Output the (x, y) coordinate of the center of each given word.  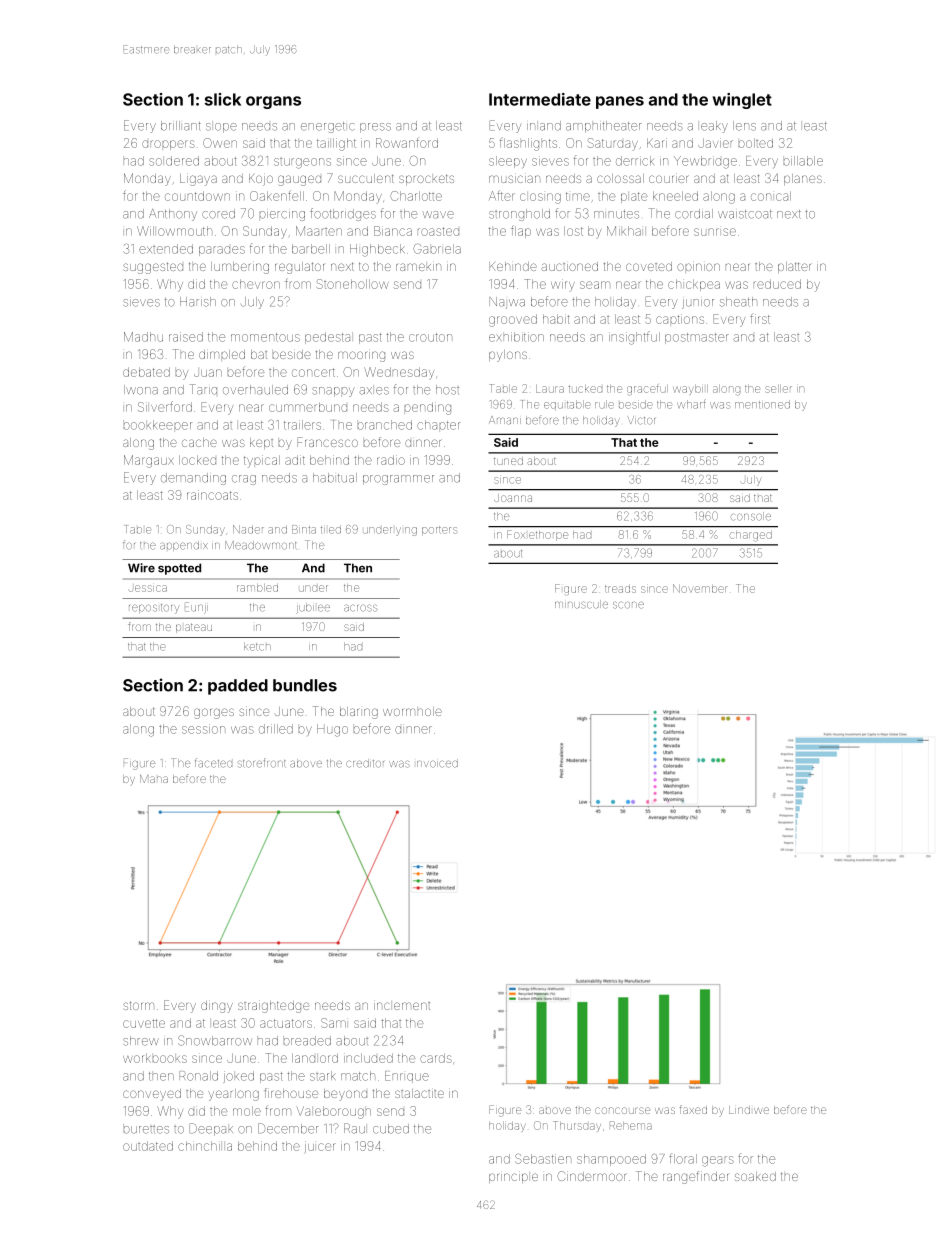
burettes (146, 1130)
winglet (742, 101)
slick (223, 99)
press (375, 128)
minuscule (581, 604)
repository (154, 609)
